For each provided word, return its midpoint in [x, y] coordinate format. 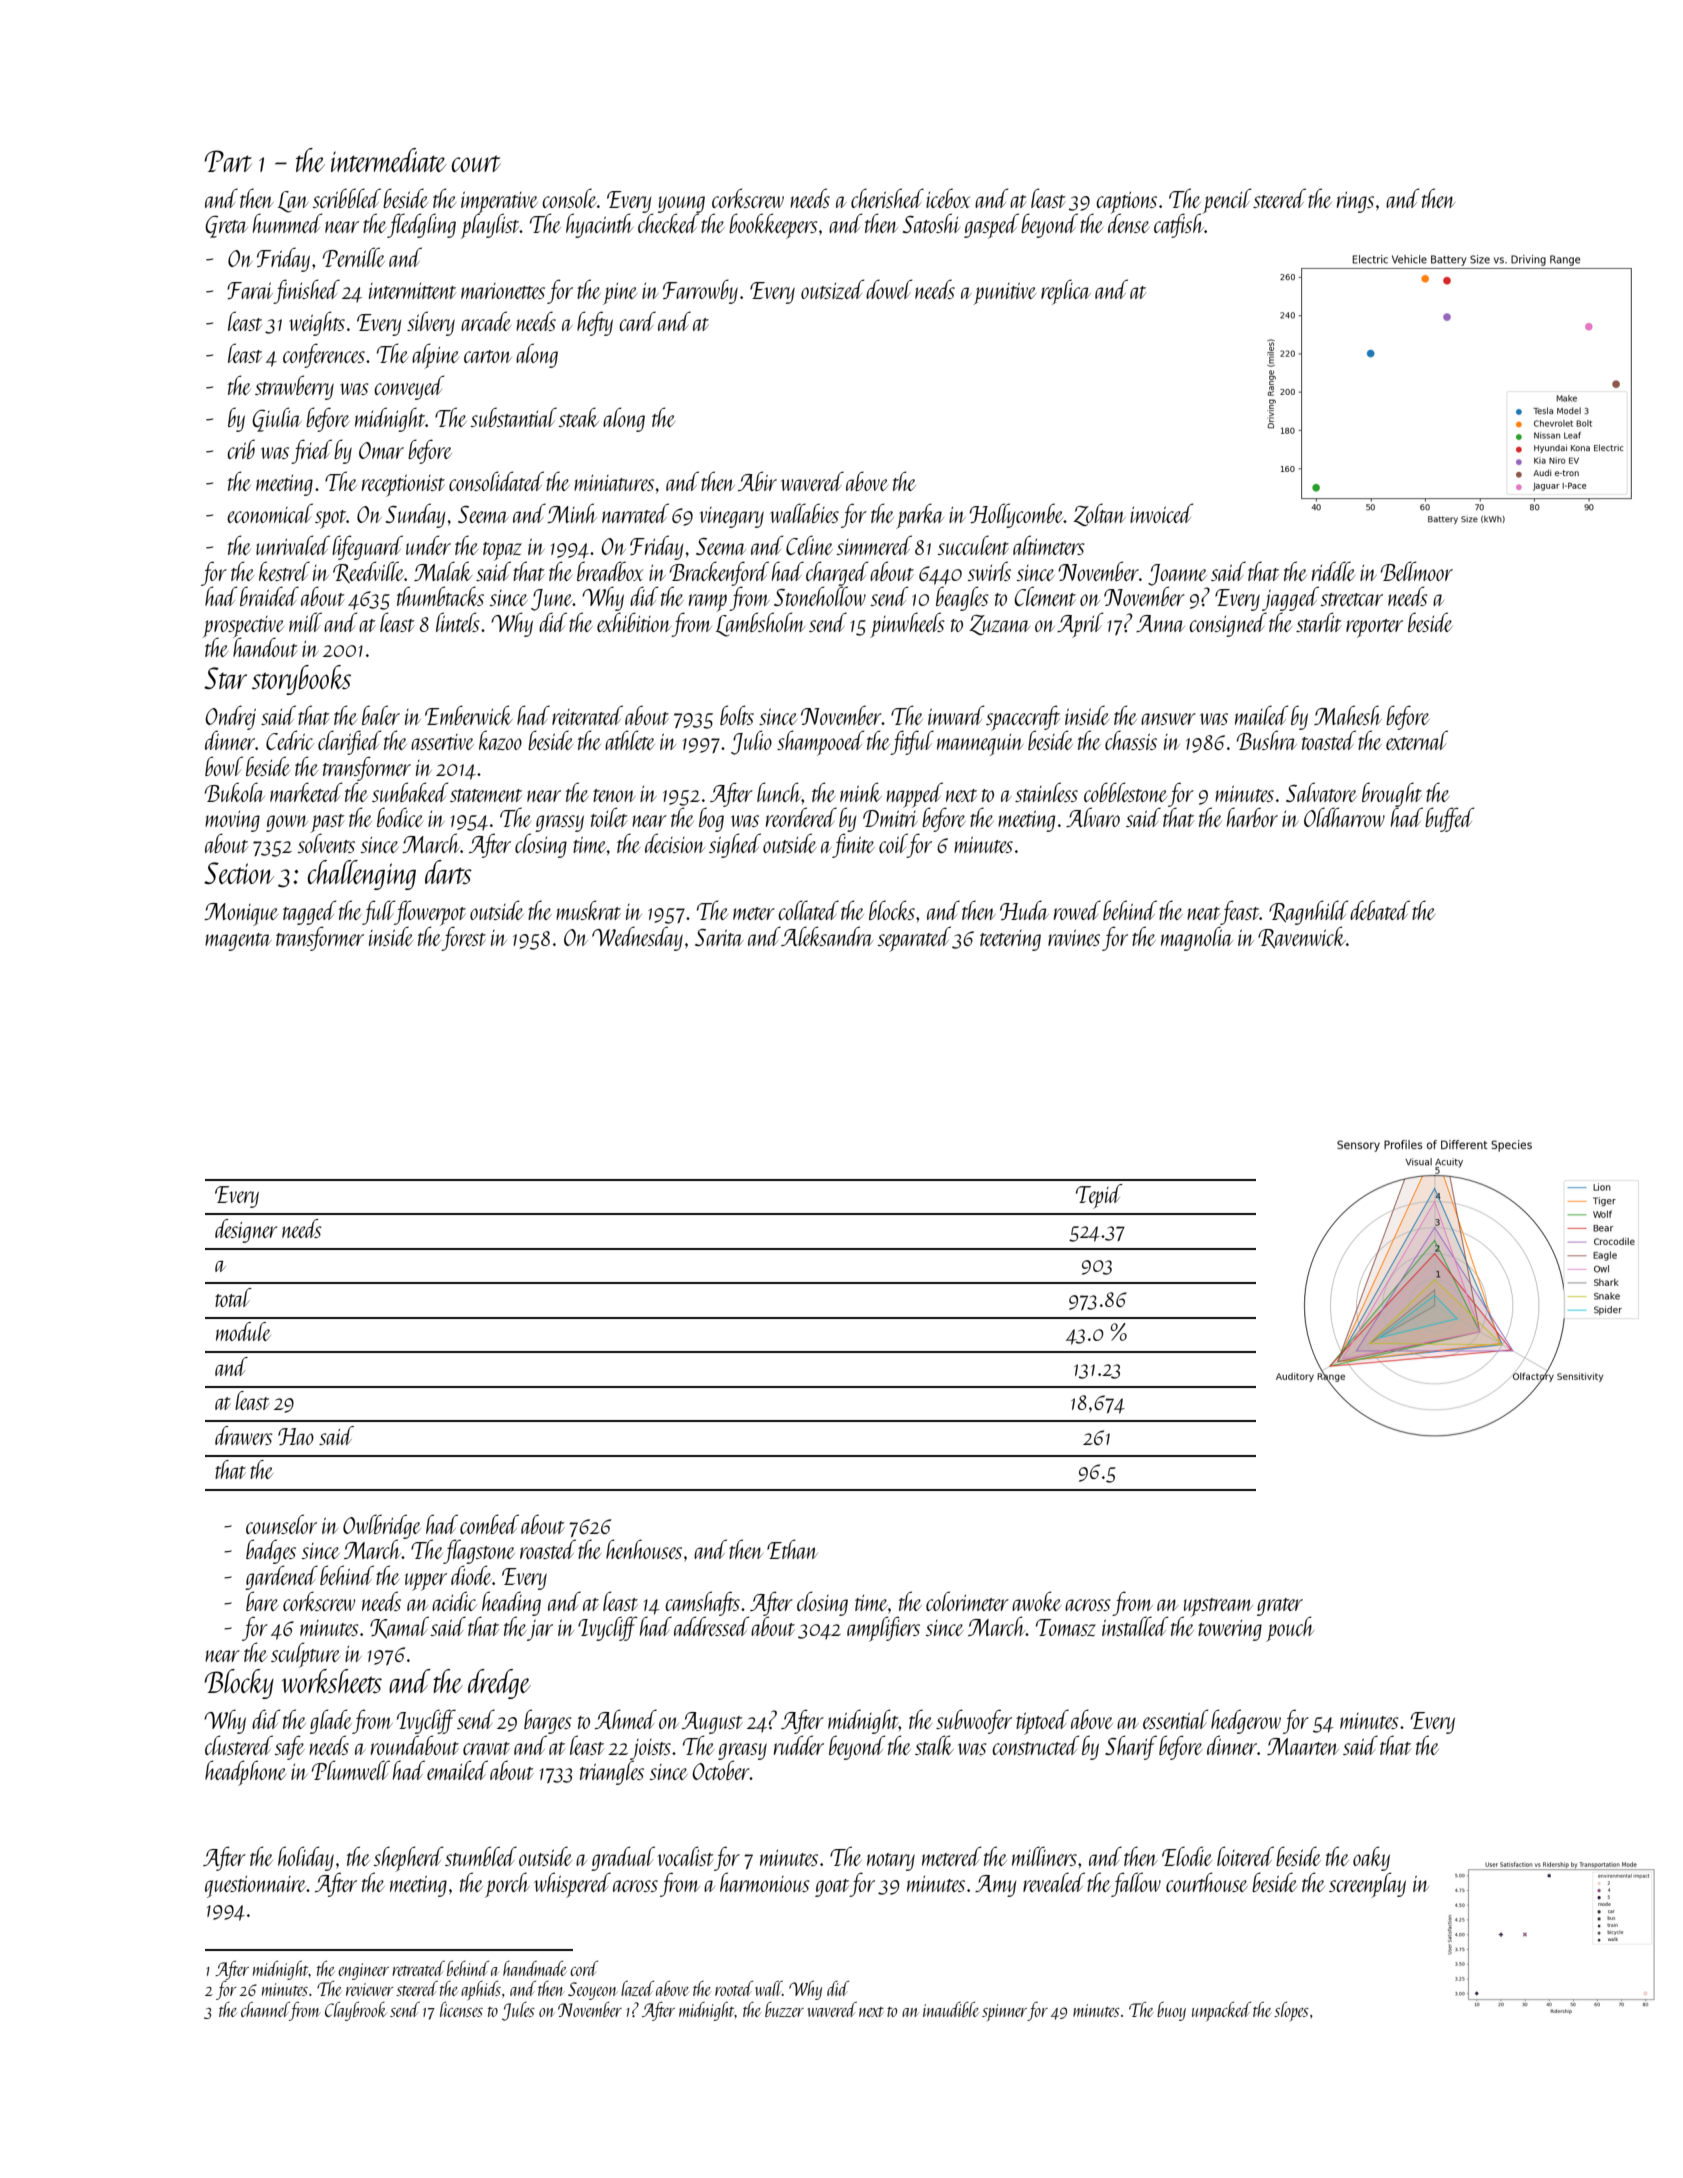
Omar [381, 450]
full [378, 912]
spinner [1004, 2012]
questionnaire [256, 1887]
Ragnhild [1308, 912]
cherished [887, 198]
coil [893, 843]
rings [1355, 202]
